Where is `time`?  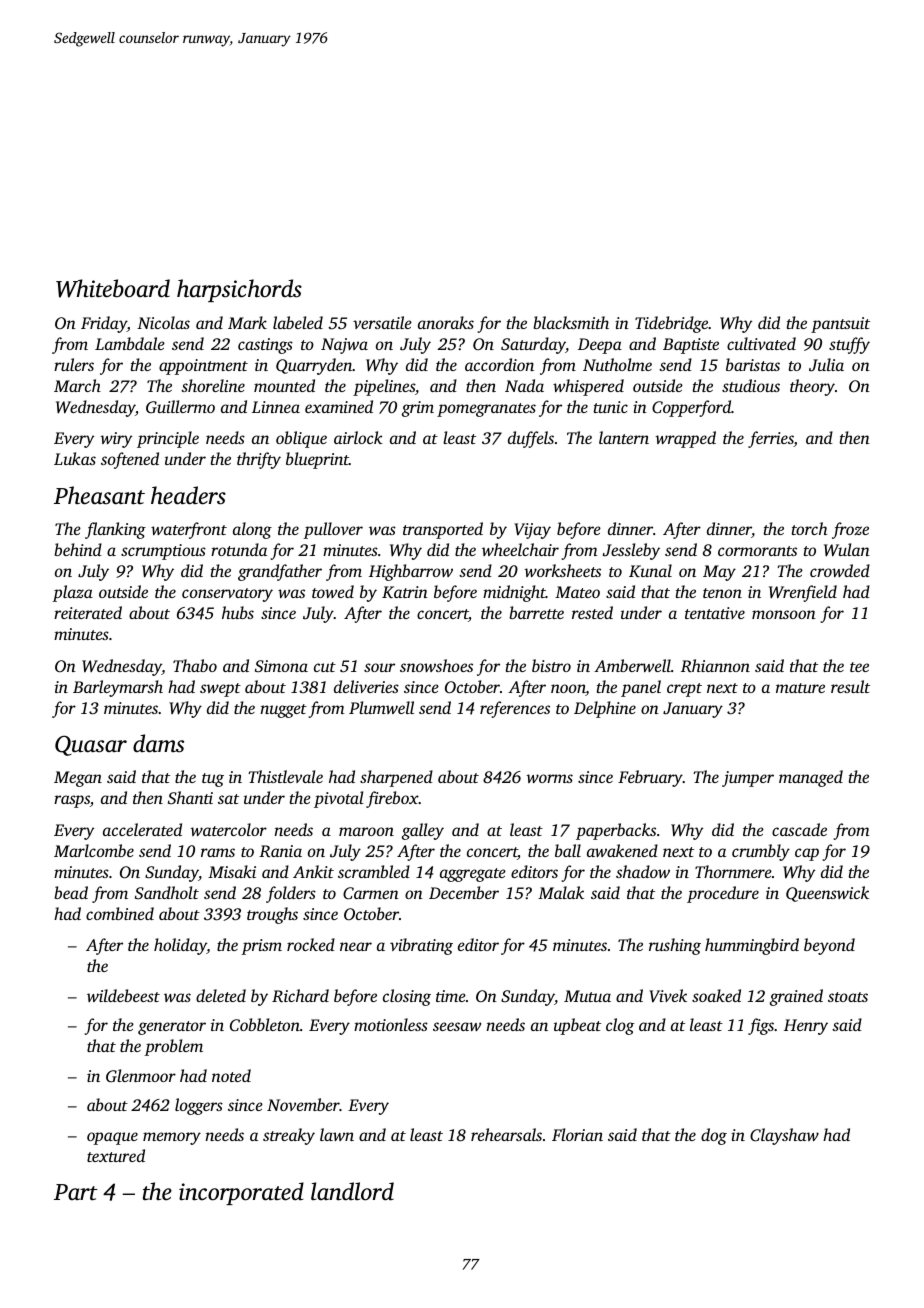
time is located at coordinates (451, 996).
